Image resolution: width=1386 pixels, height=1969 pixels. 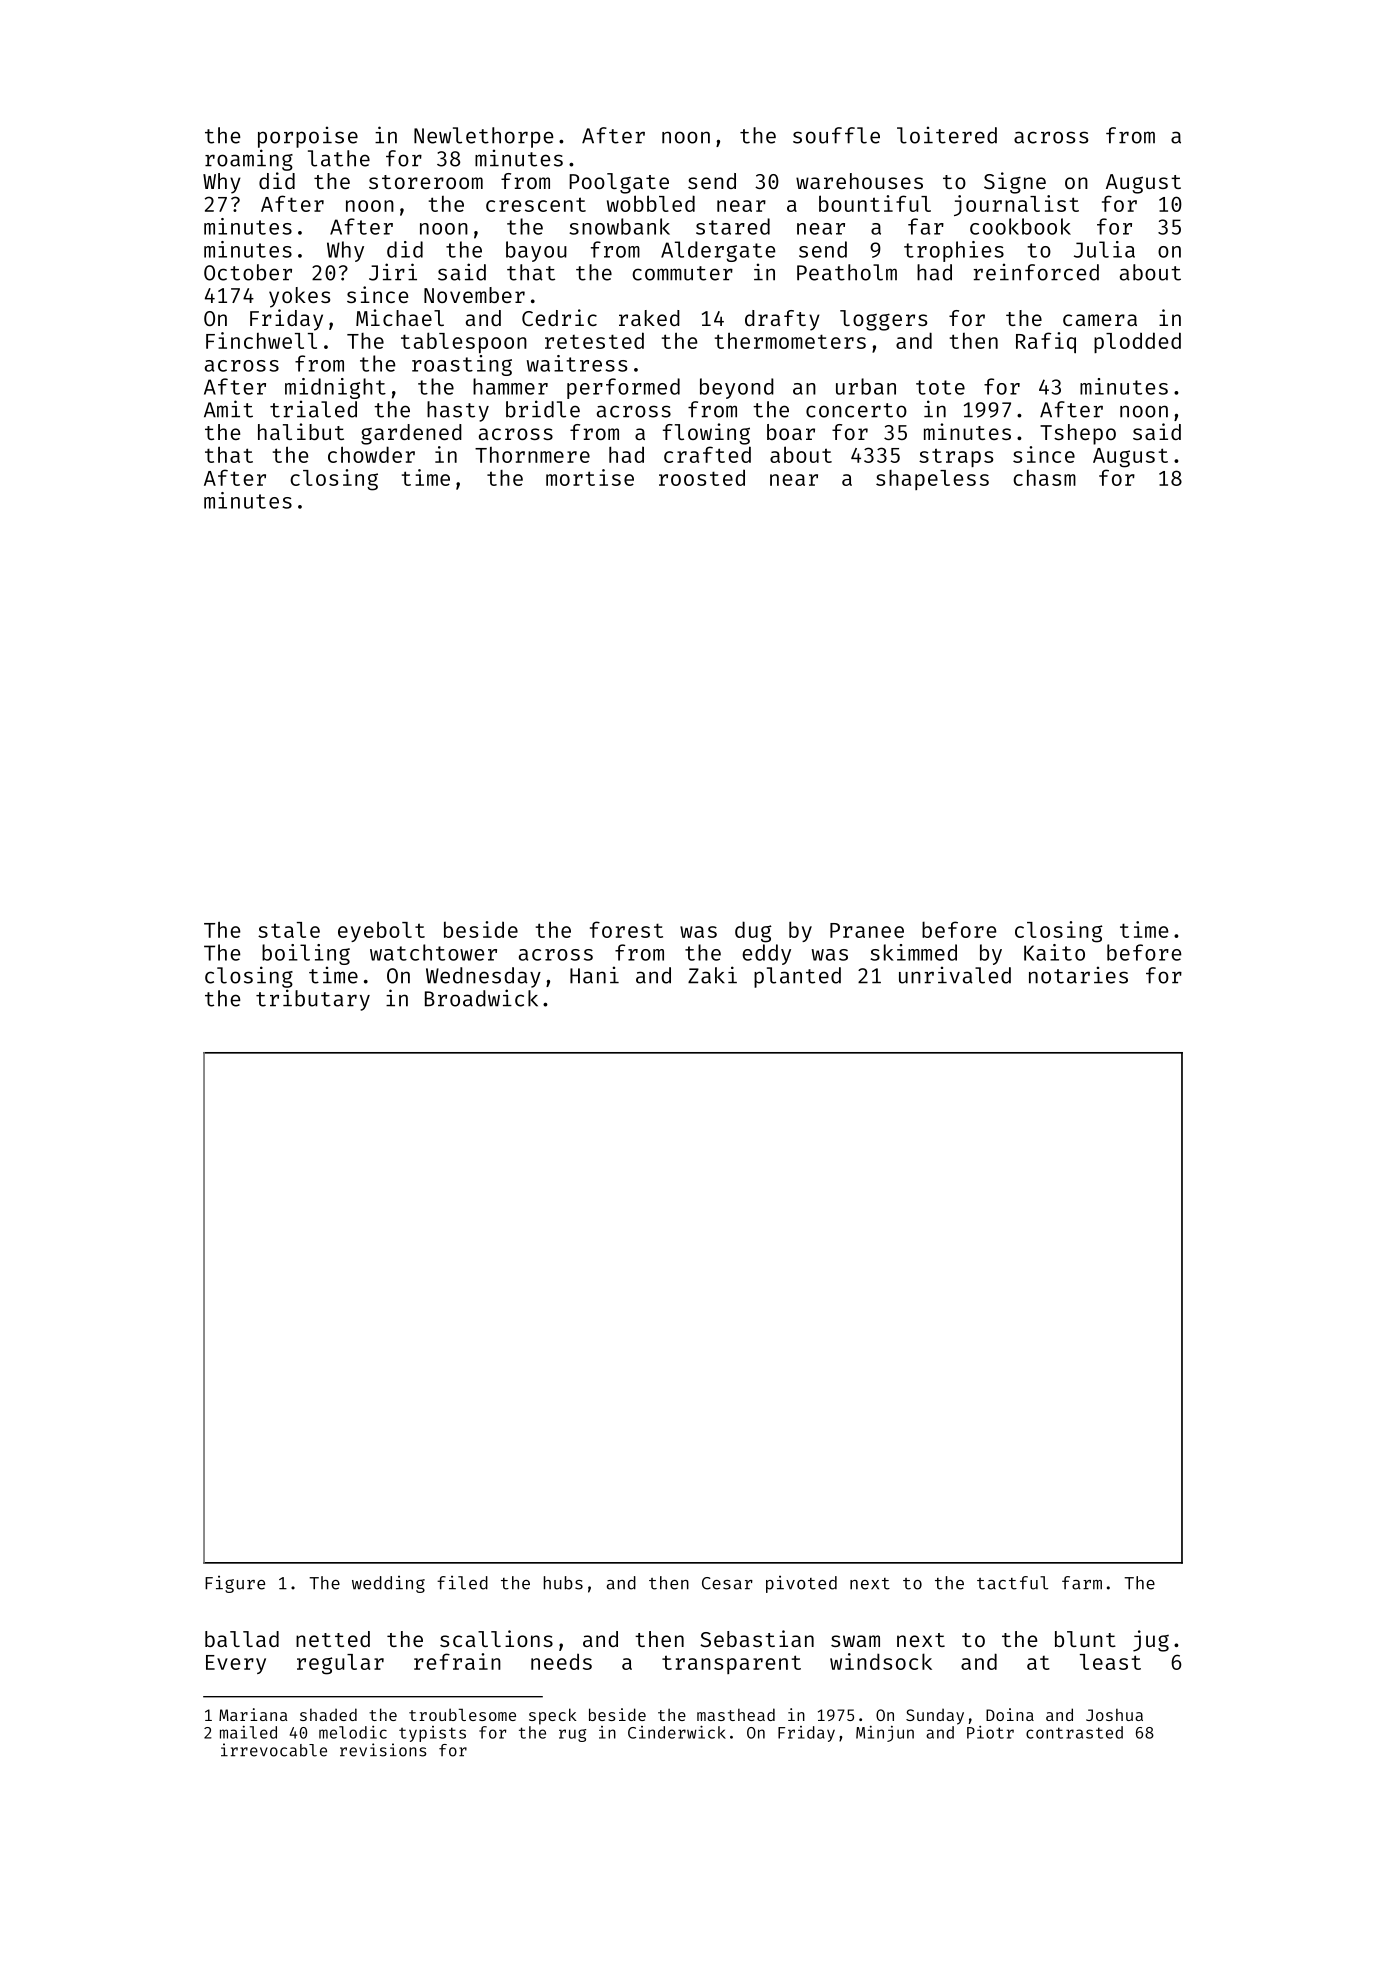 I want to click on loitered, so click(x=947, y=135).
